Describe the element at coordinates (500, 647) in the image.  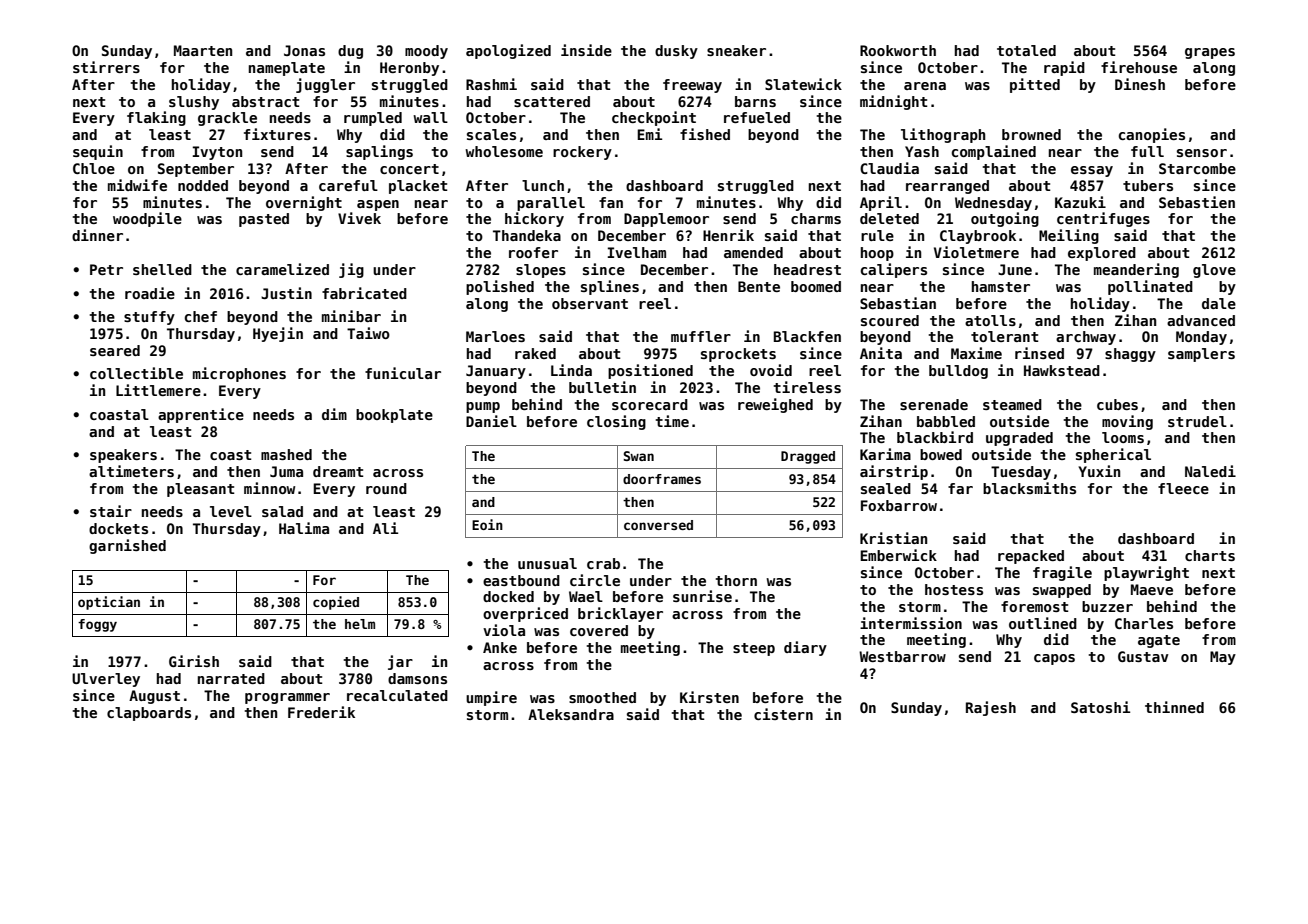
I see `Anke` at that location.
